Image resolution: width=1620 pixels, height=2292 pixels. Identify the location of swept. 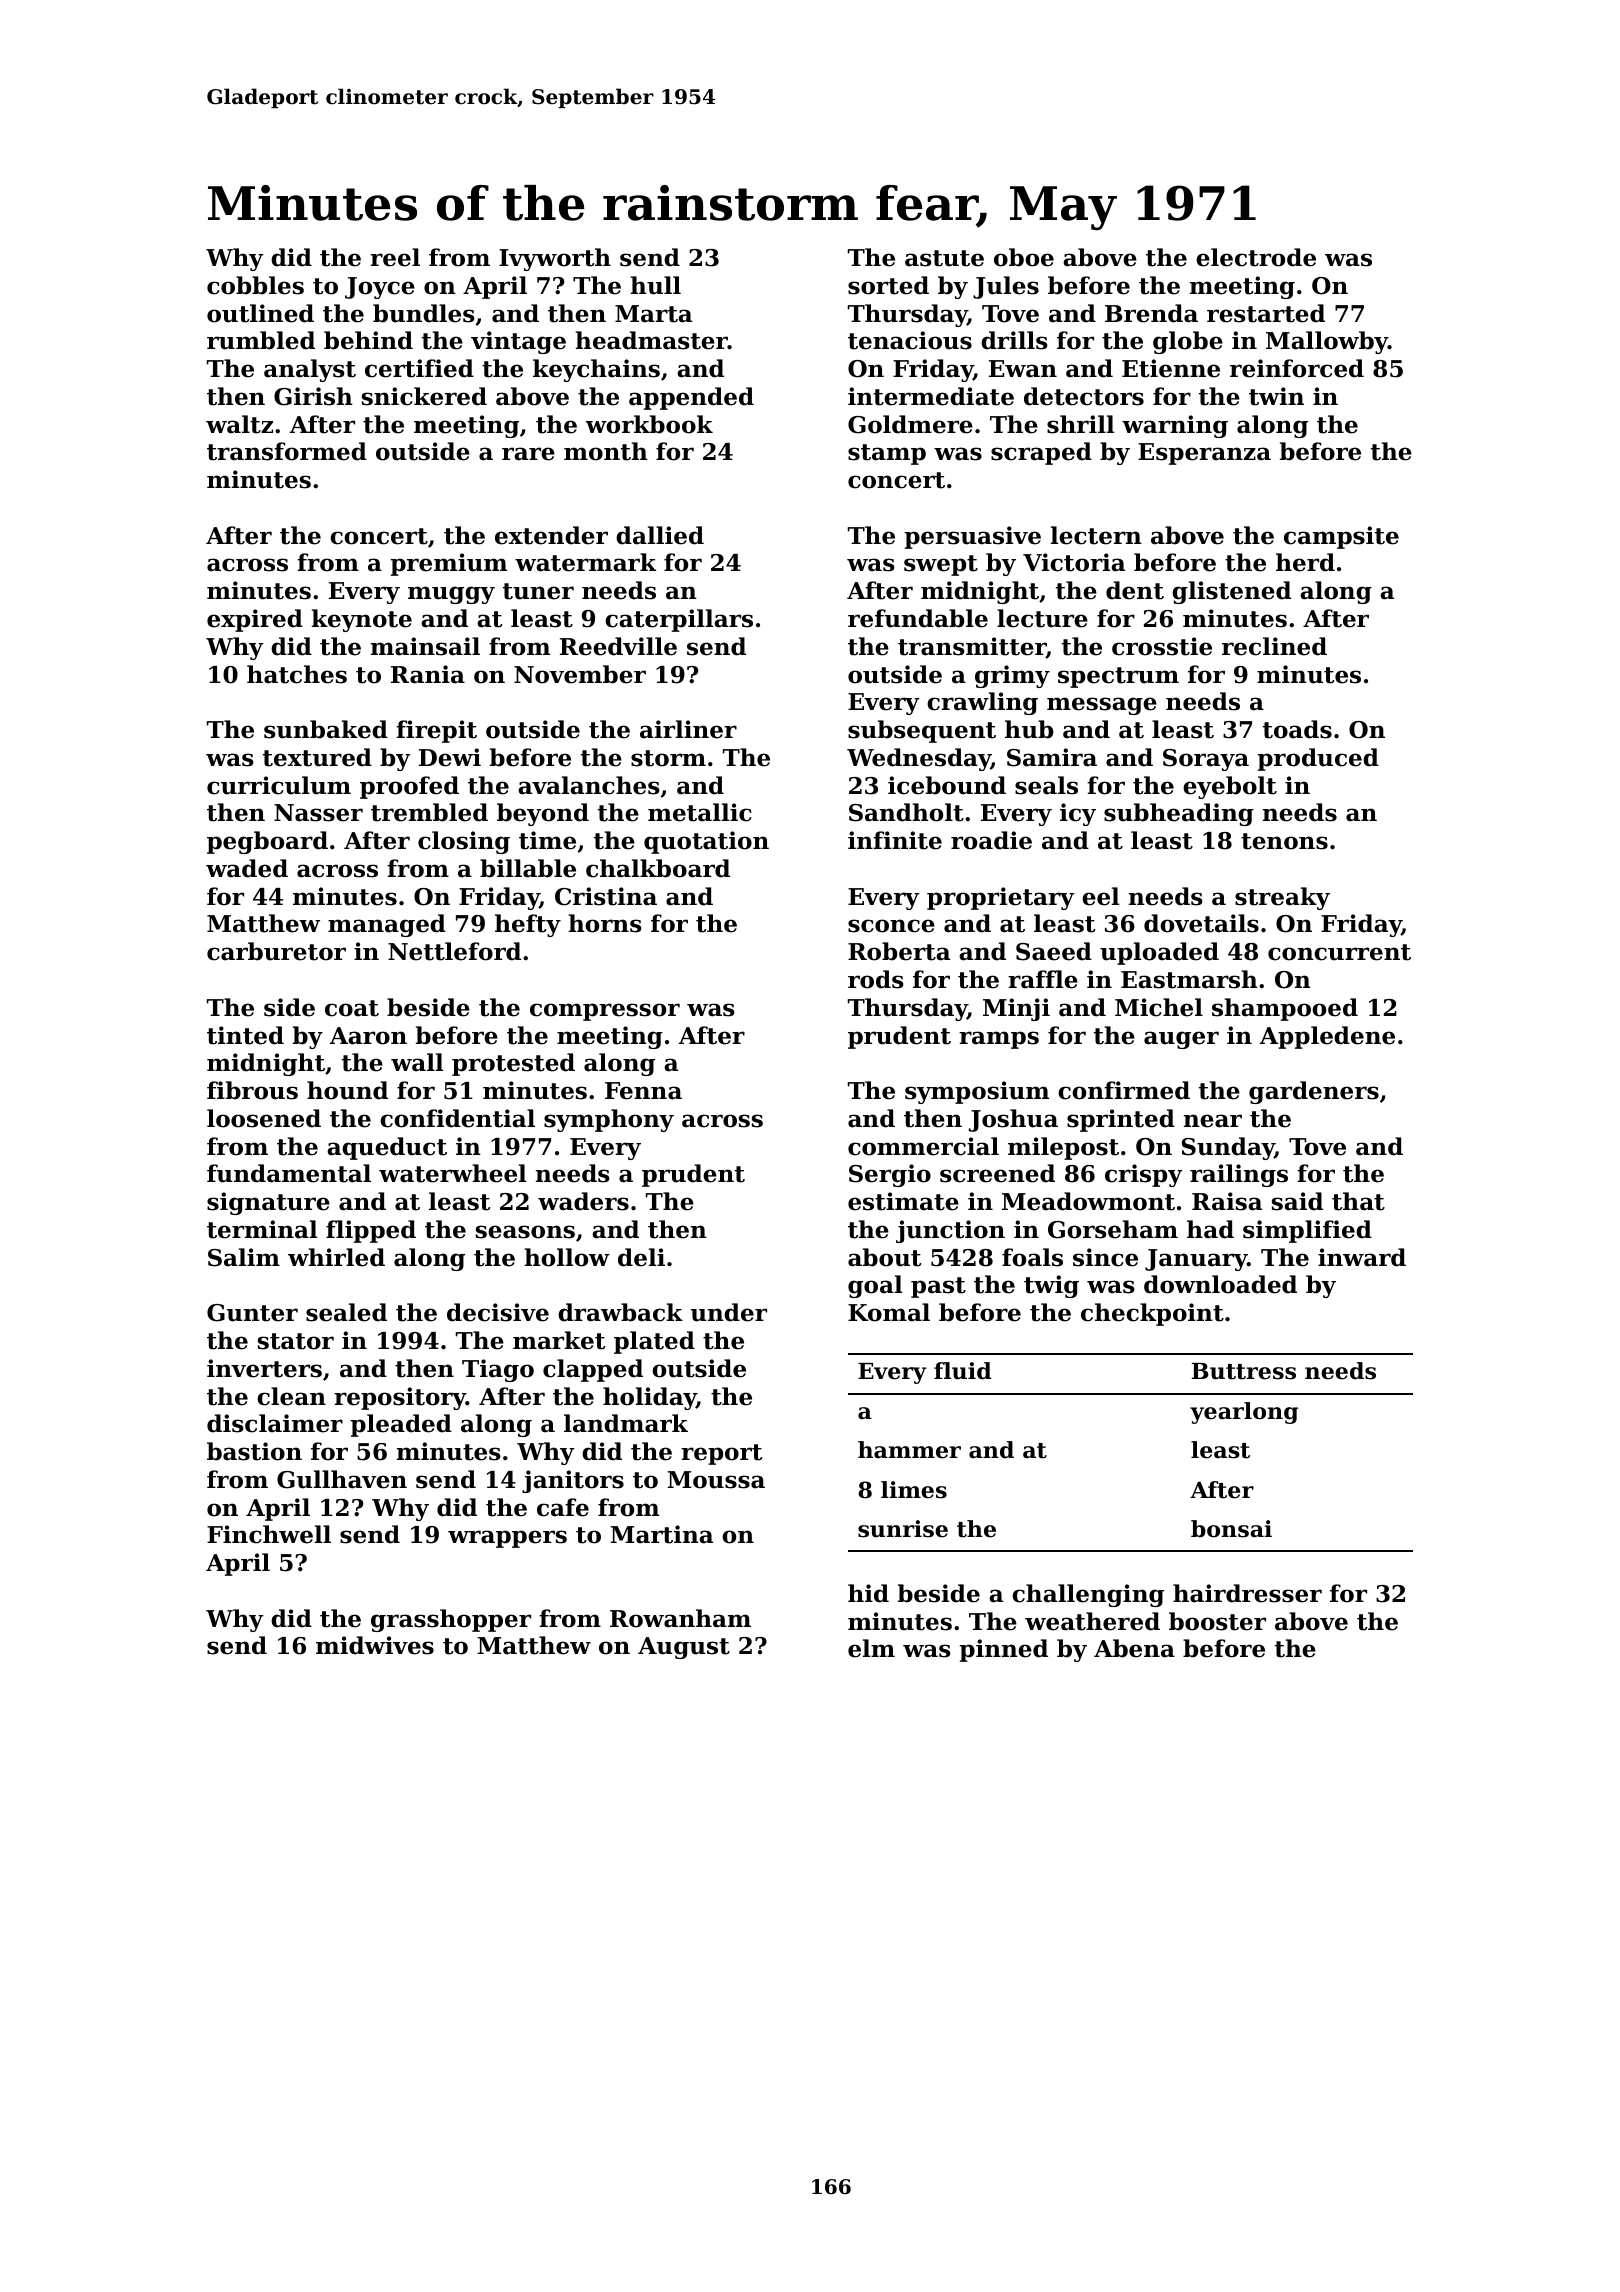
(941, 565).
